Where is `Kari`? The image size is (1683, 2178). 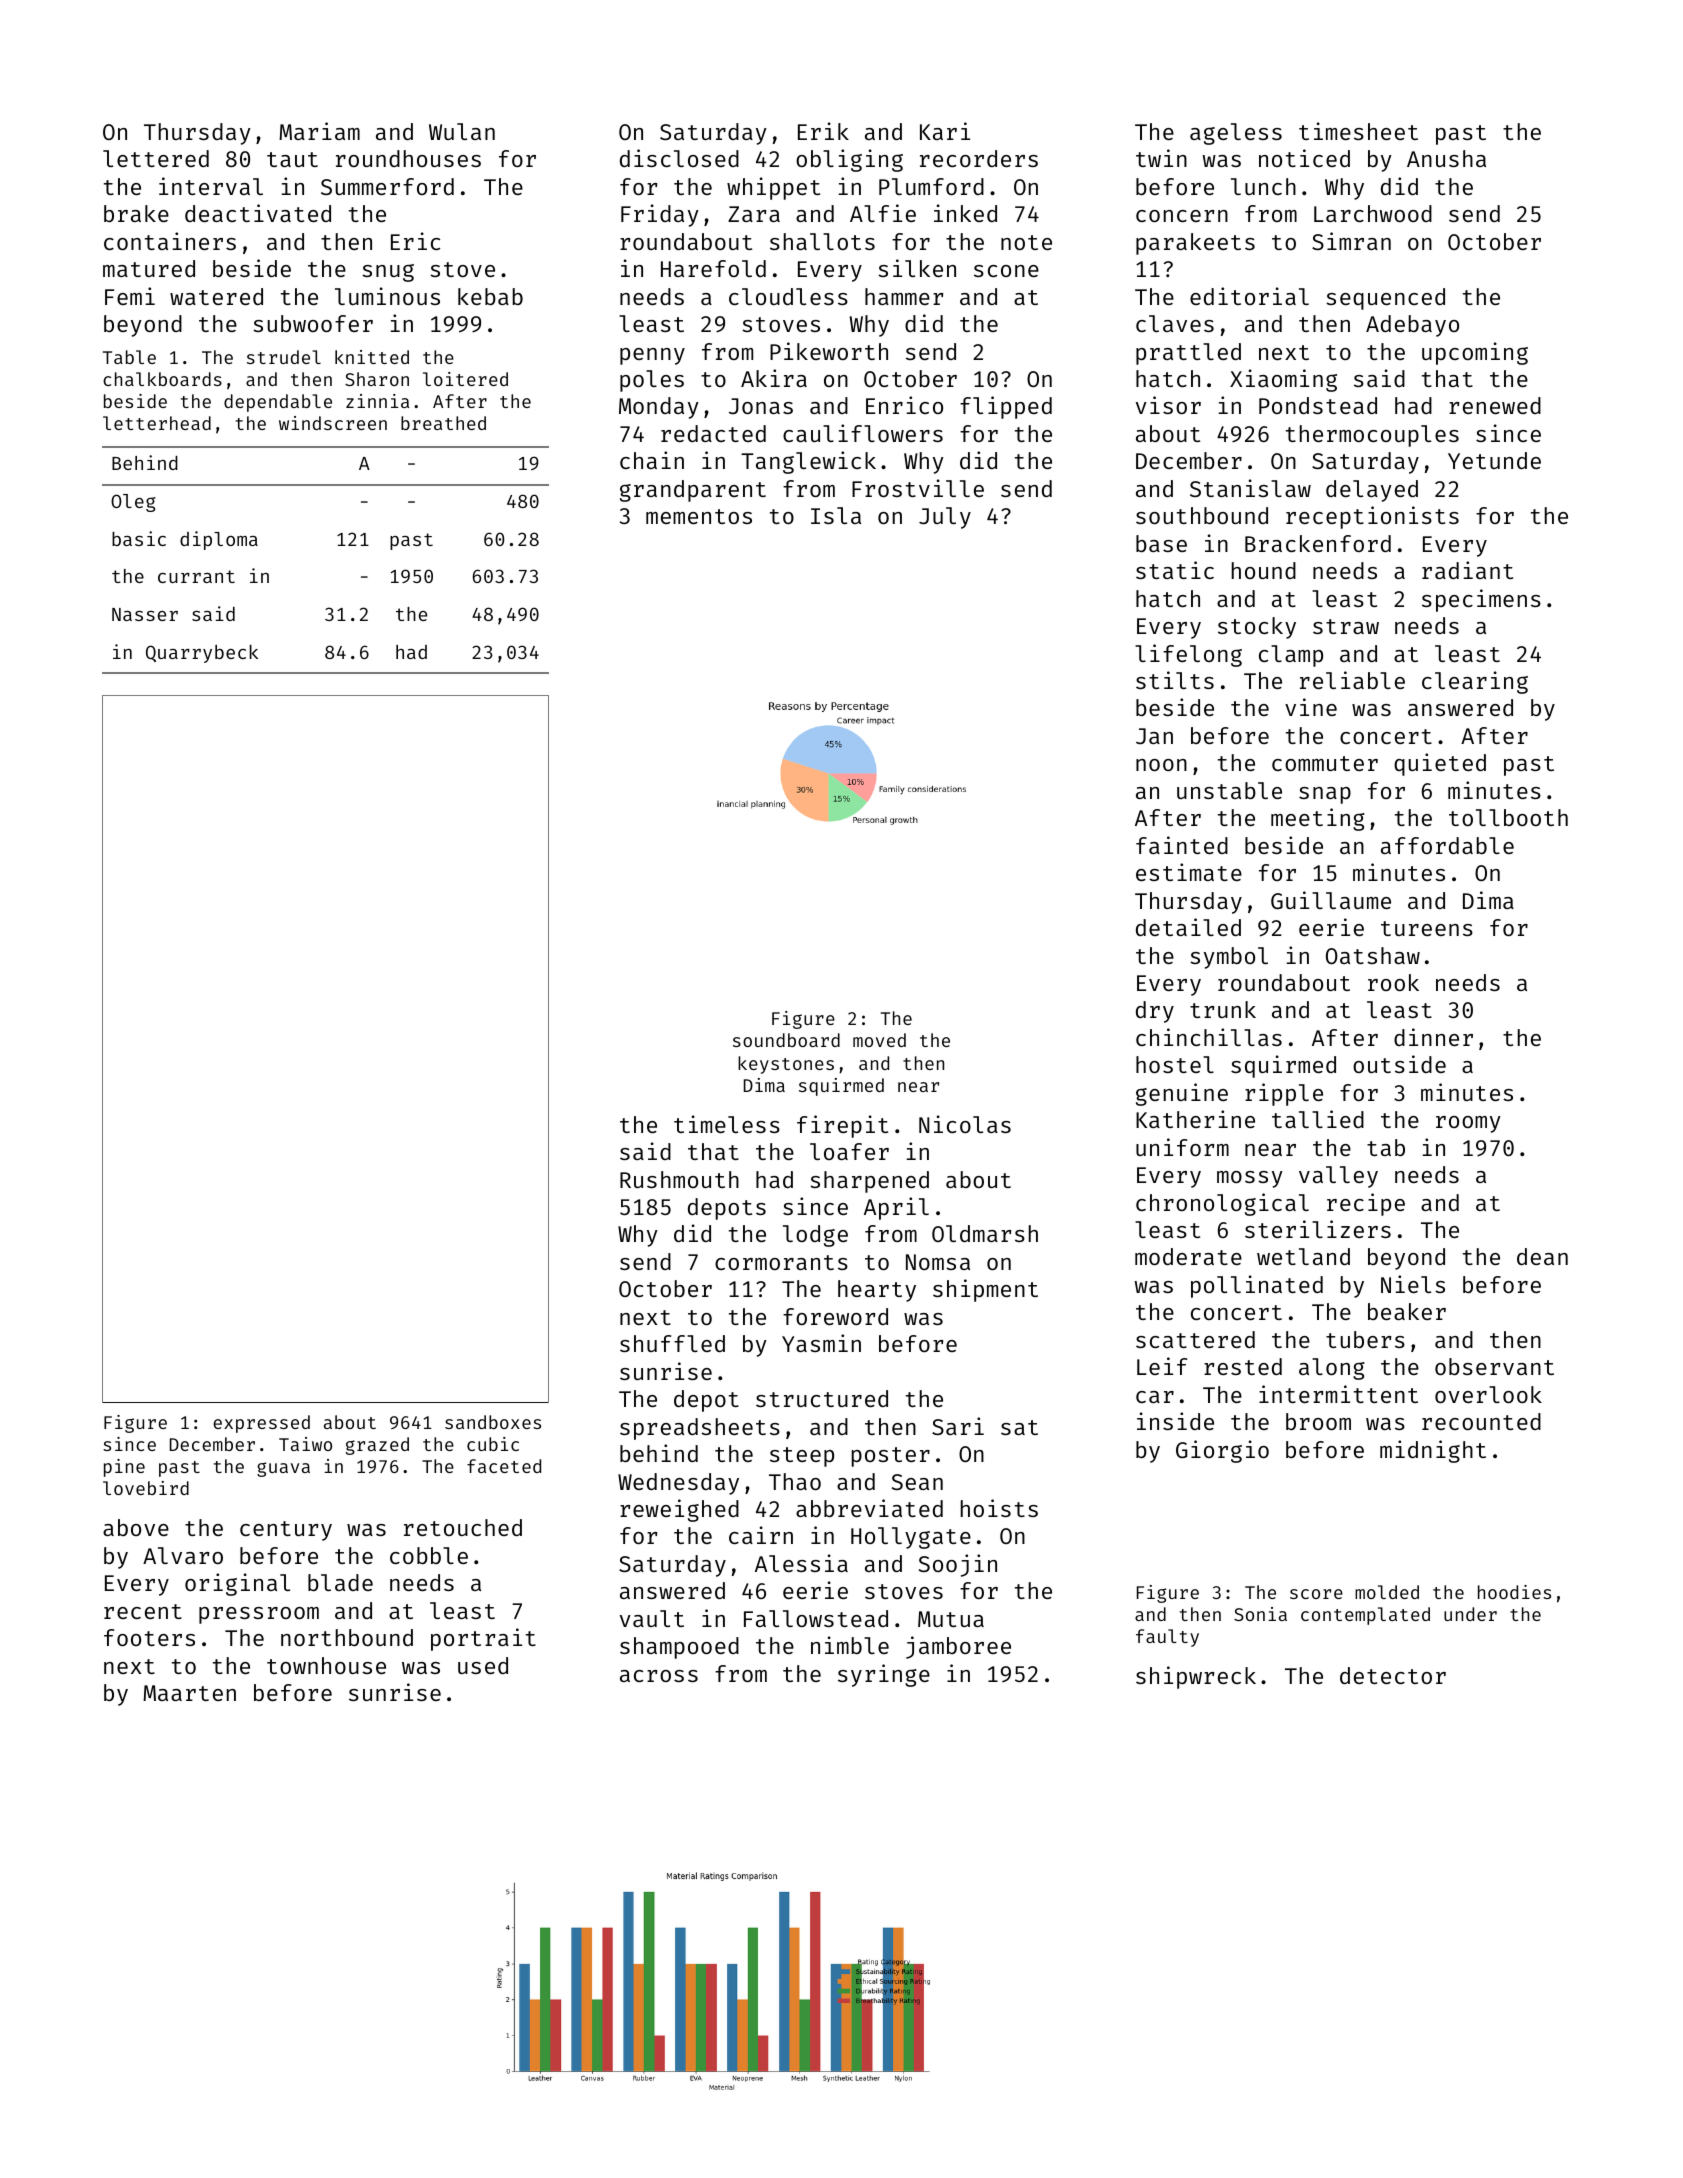
Kari is located at coordinates (945, 131).
